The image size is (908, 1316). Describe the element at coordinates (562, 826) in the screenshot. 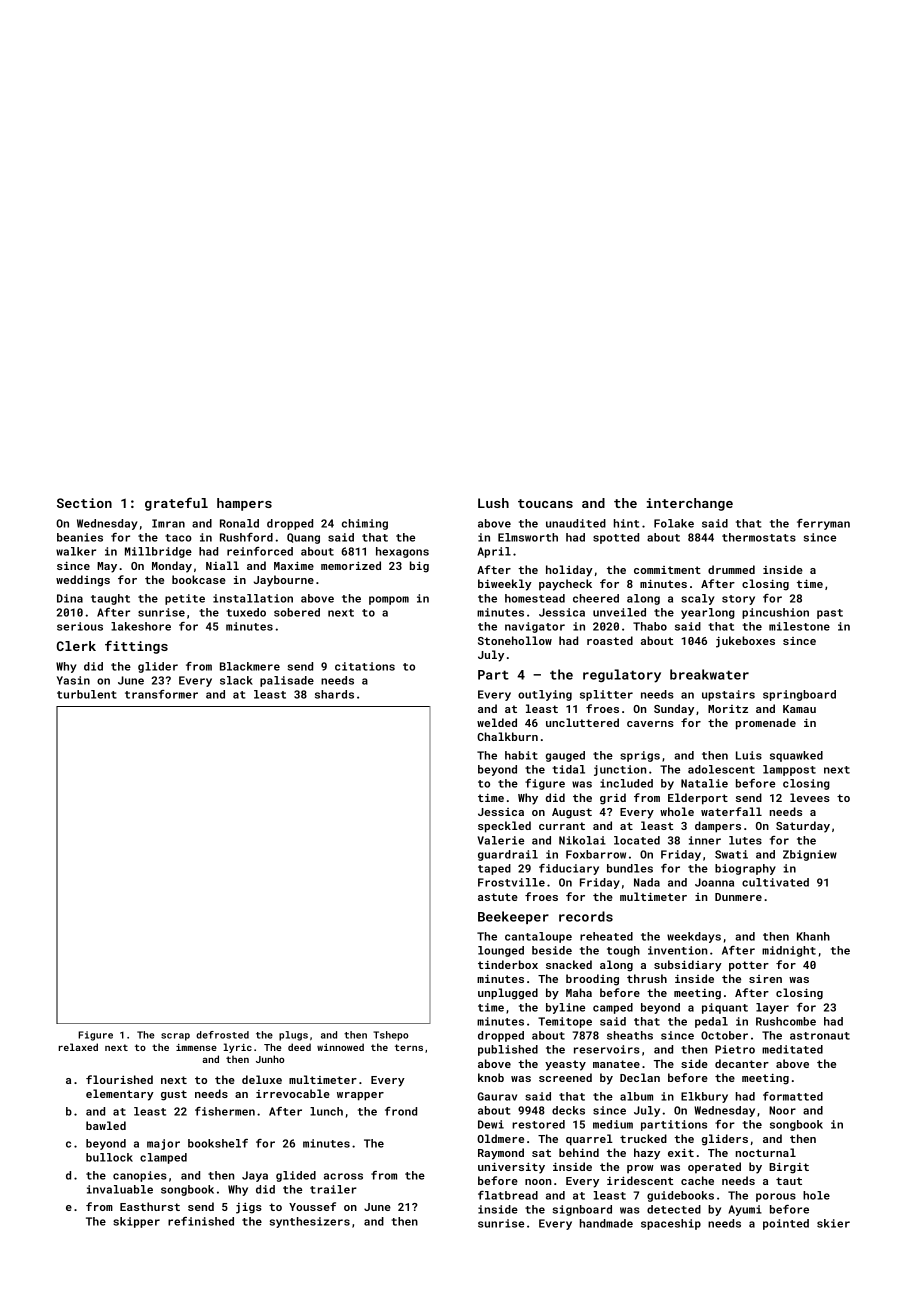

I see `currant` at that location.
